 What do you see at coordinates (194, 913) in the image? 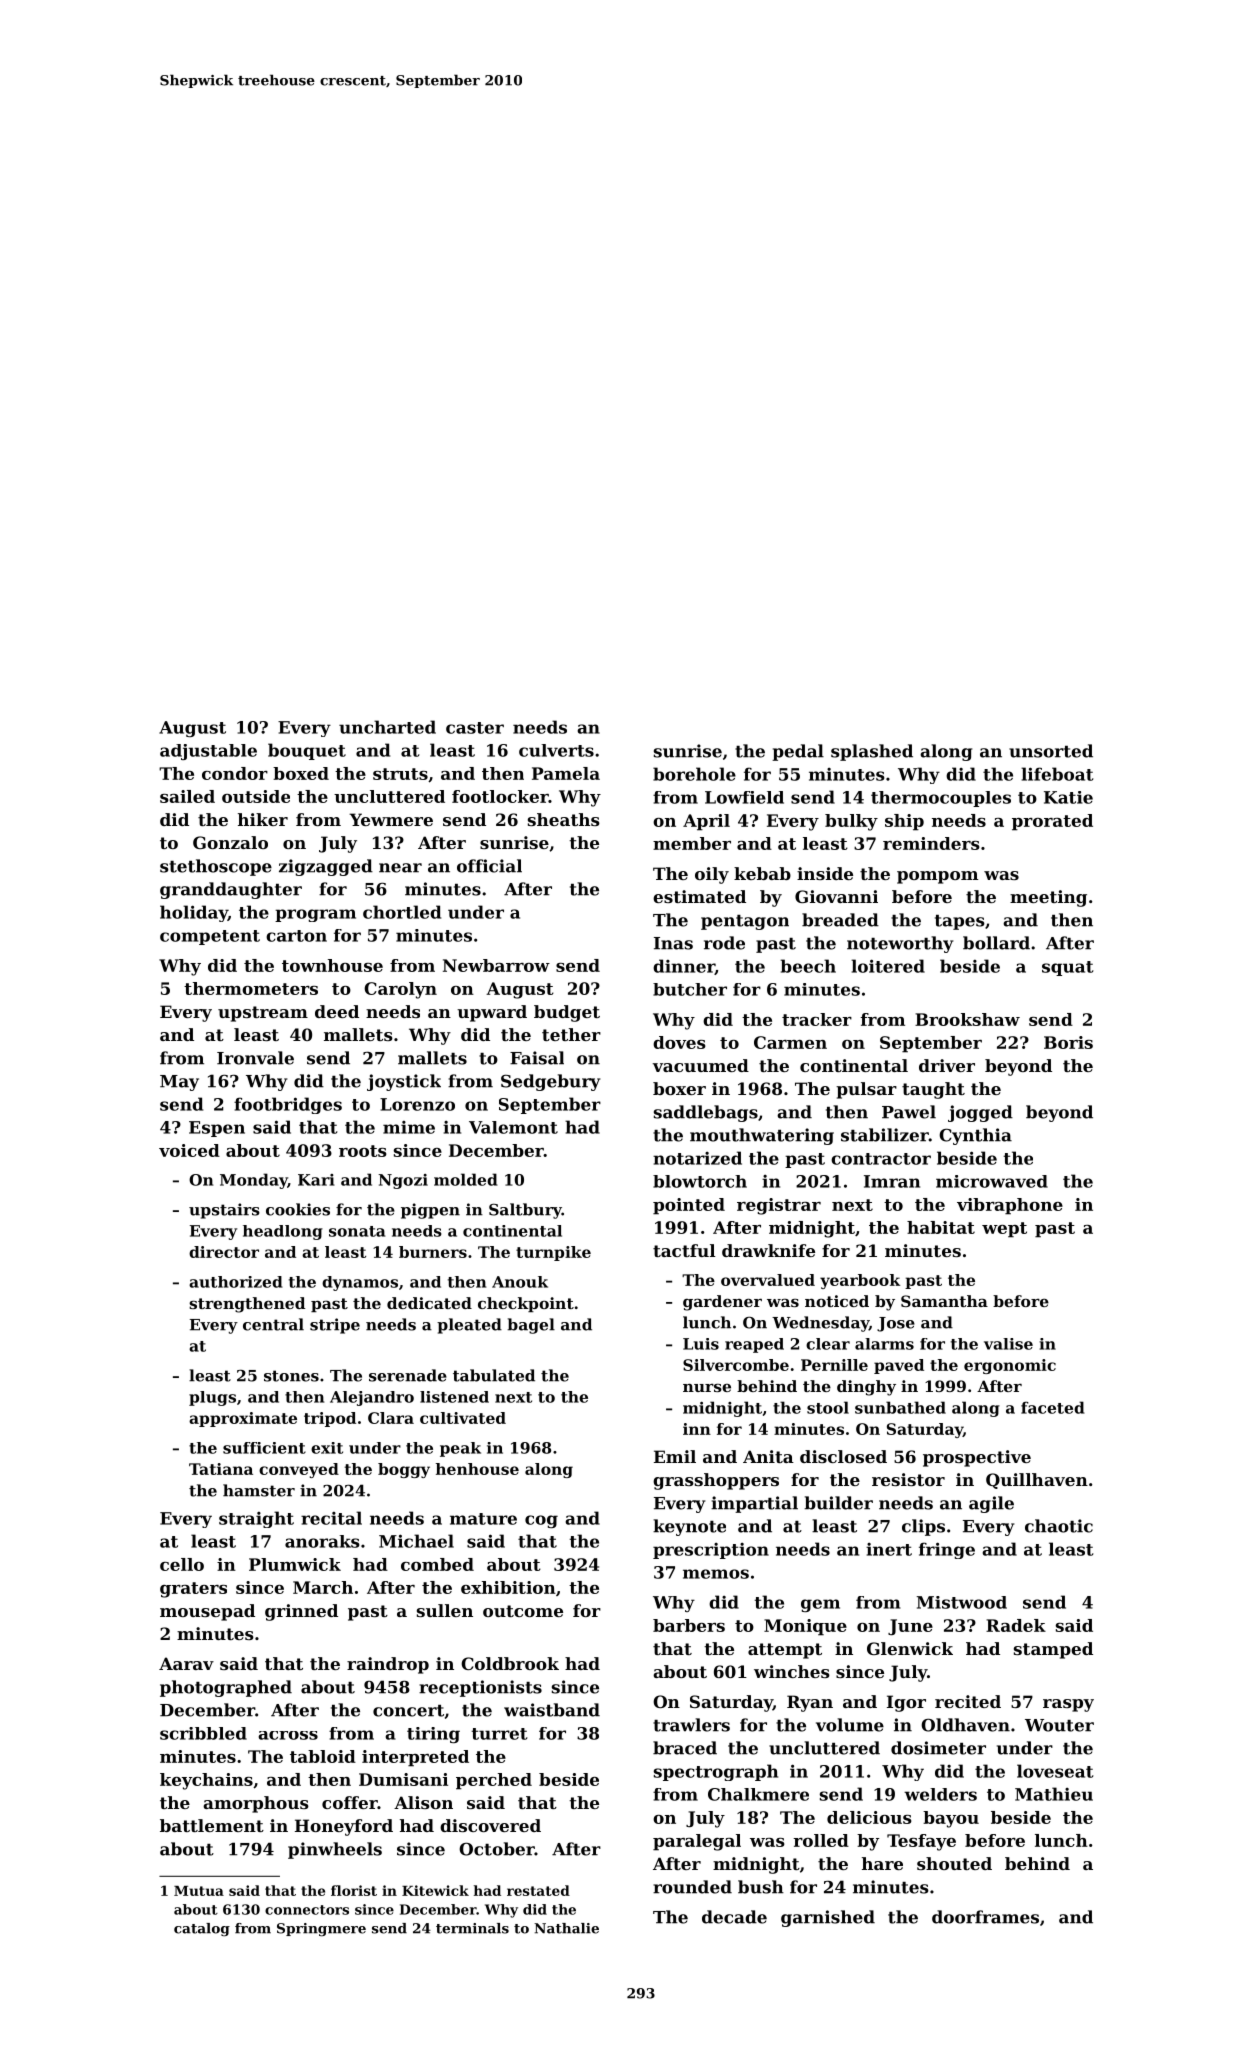
I see `holiday` at bounding box center [194, 913].
